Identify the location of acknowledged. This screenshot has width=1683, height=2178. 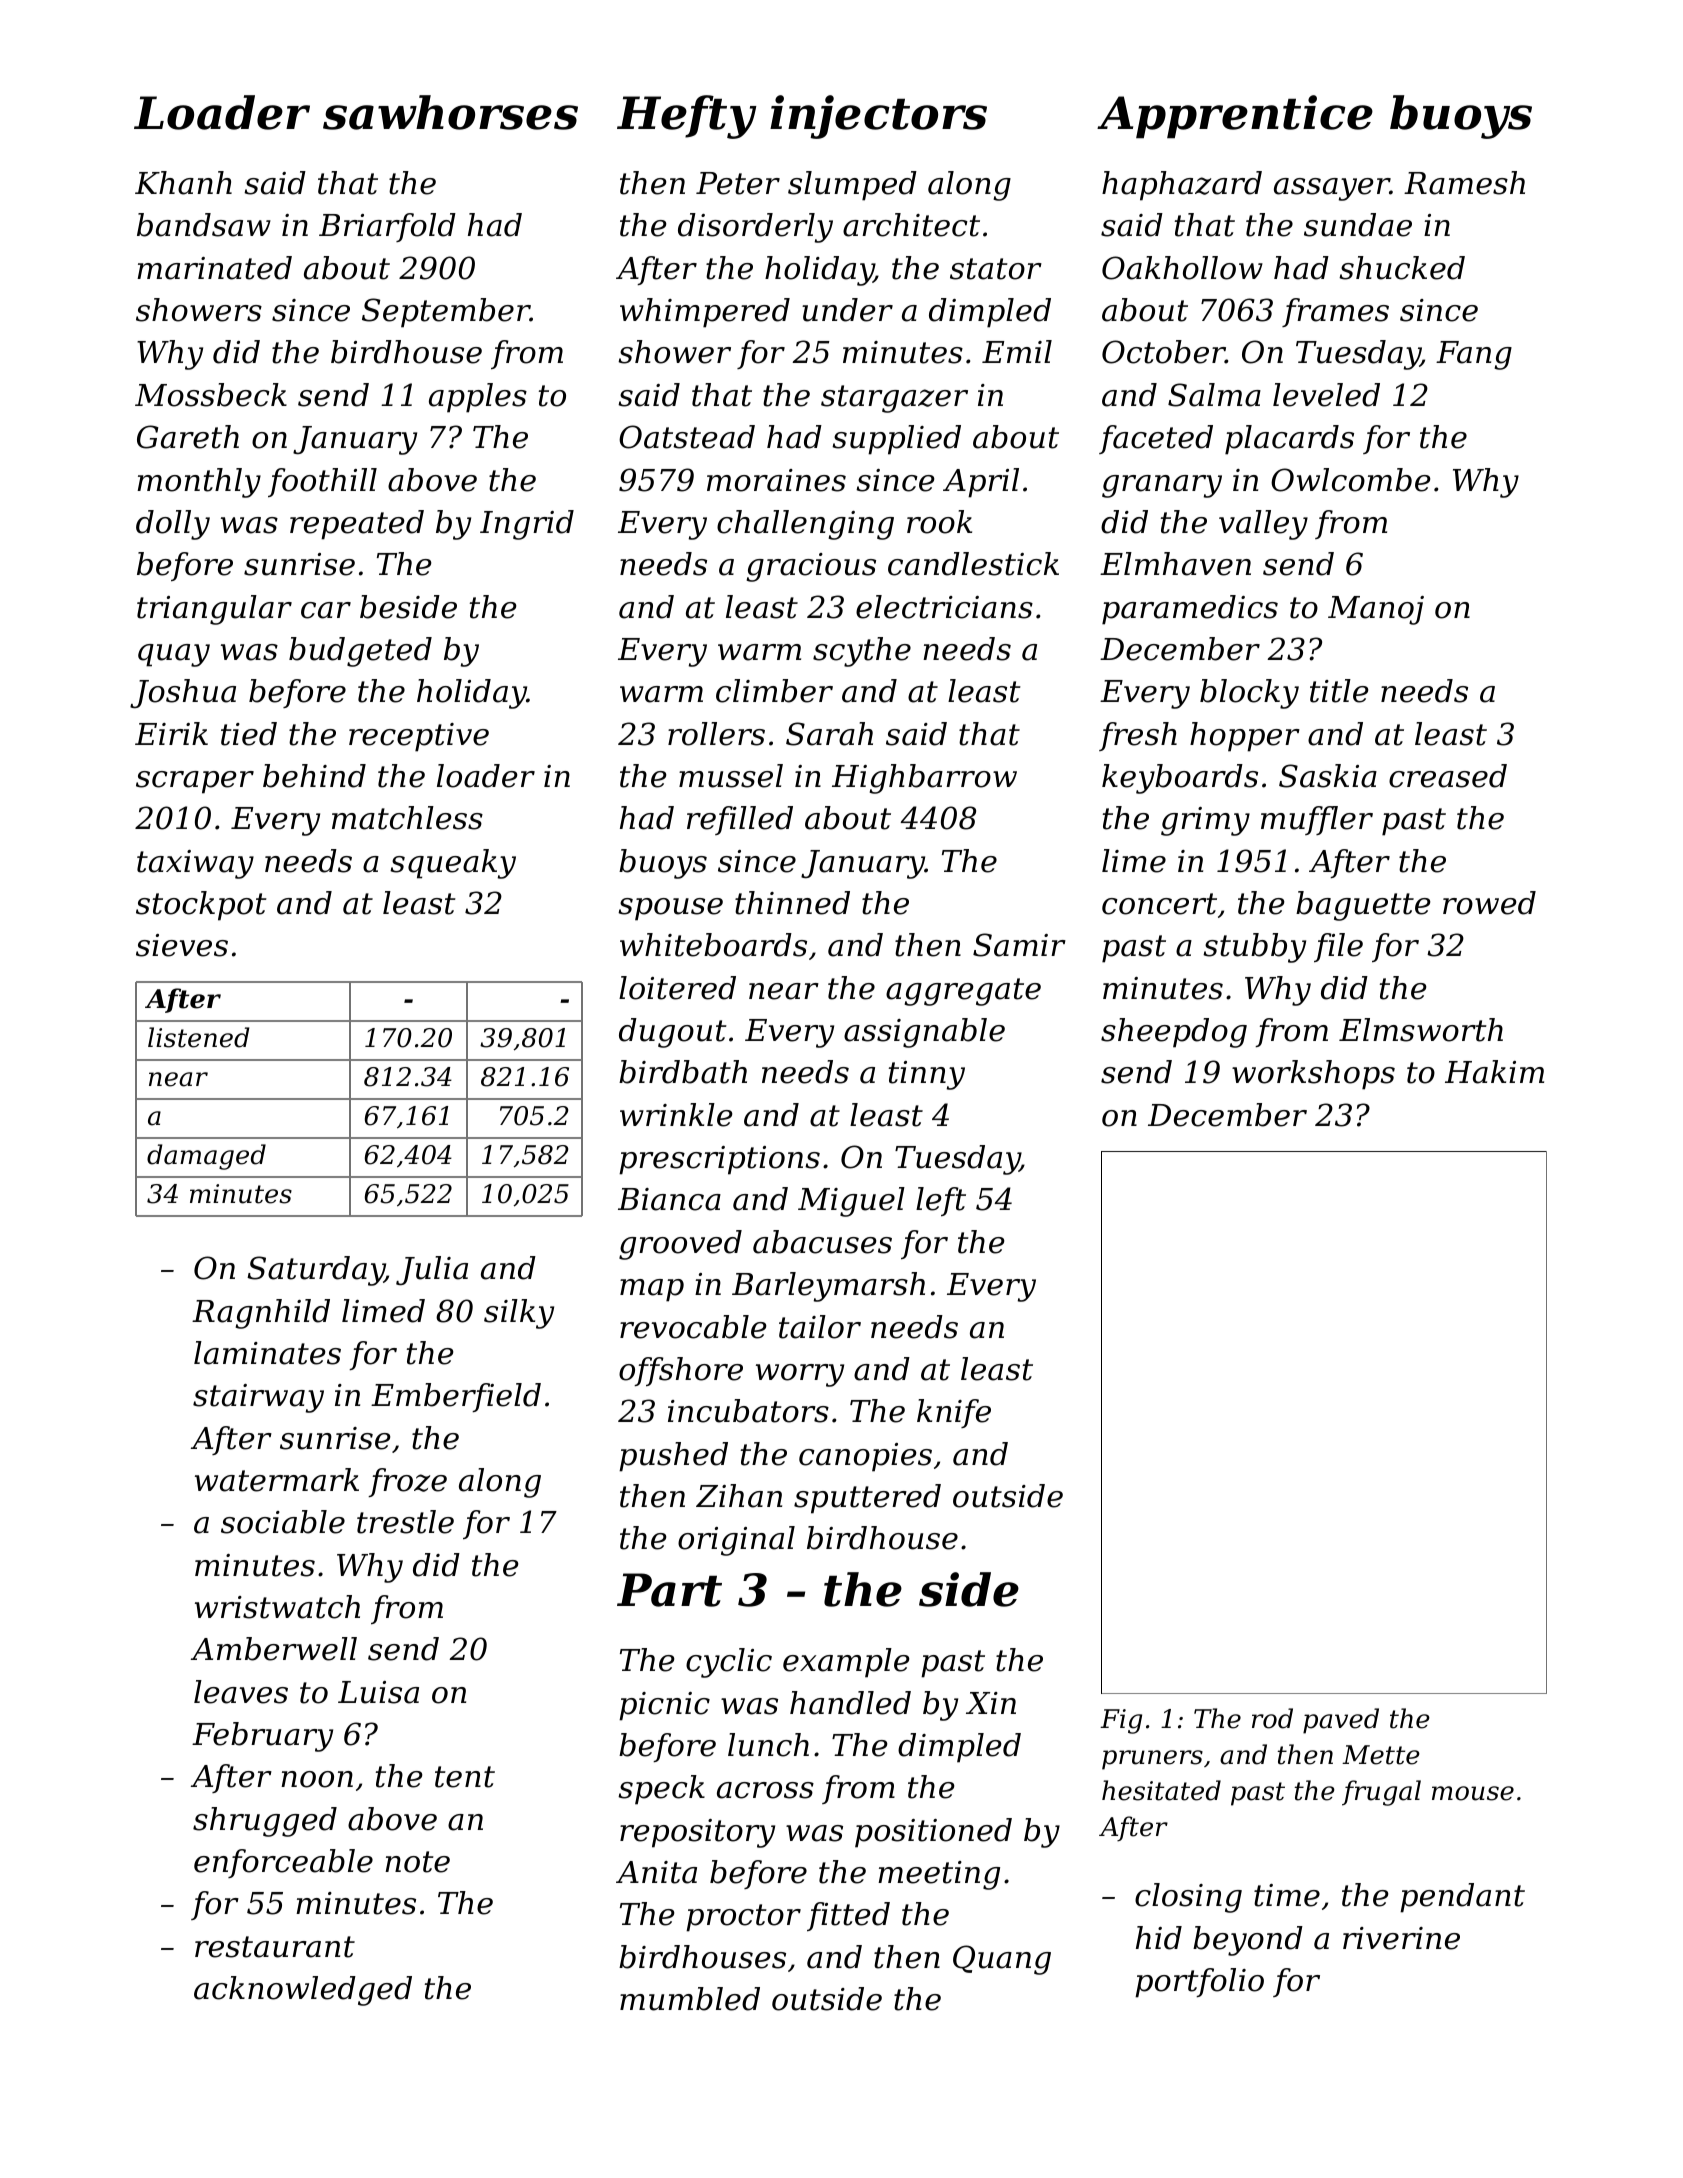
(303, 1991).
